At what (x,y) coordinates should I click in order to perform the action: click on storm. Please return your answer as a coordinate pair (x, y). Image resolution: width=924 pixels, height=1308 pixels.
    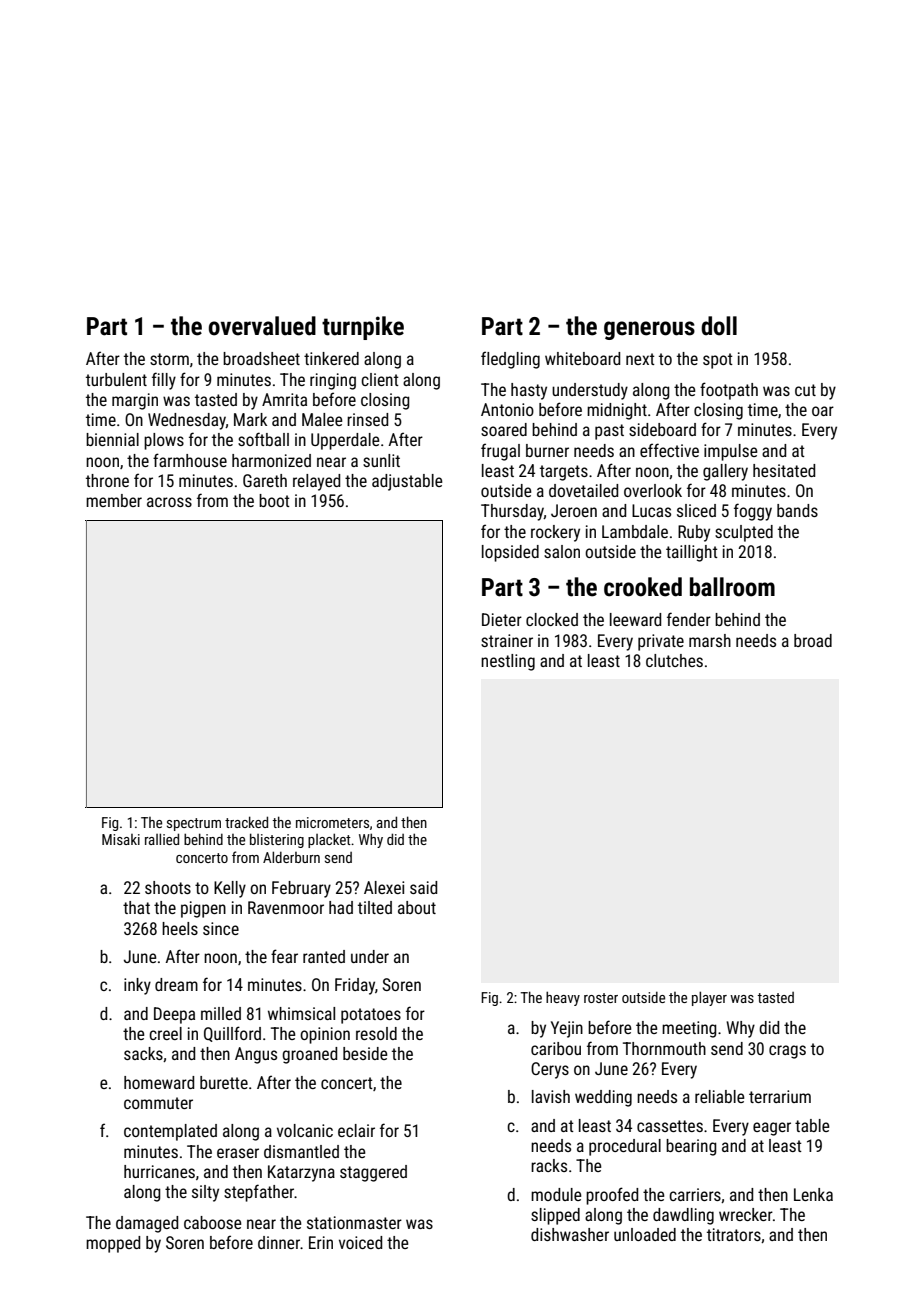
    Looking at the image, I should click on (169, 359).
